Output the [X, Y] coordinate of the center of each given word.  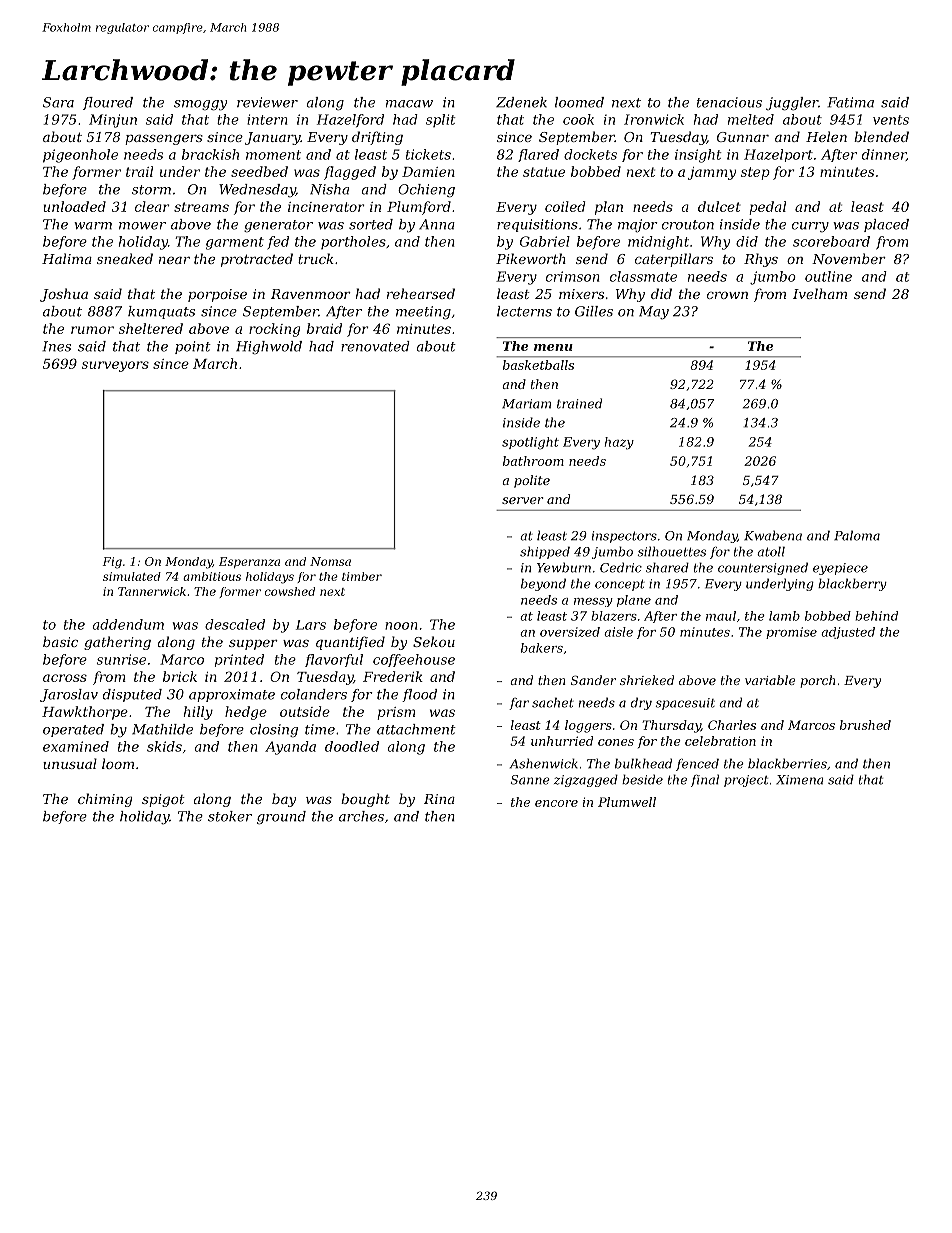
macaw [409, 104]
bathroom [533, 461]
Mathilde [162, 729]
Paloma [857, 535]
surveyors [115, 366]
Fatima [850, 102]
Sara [58, 102]
